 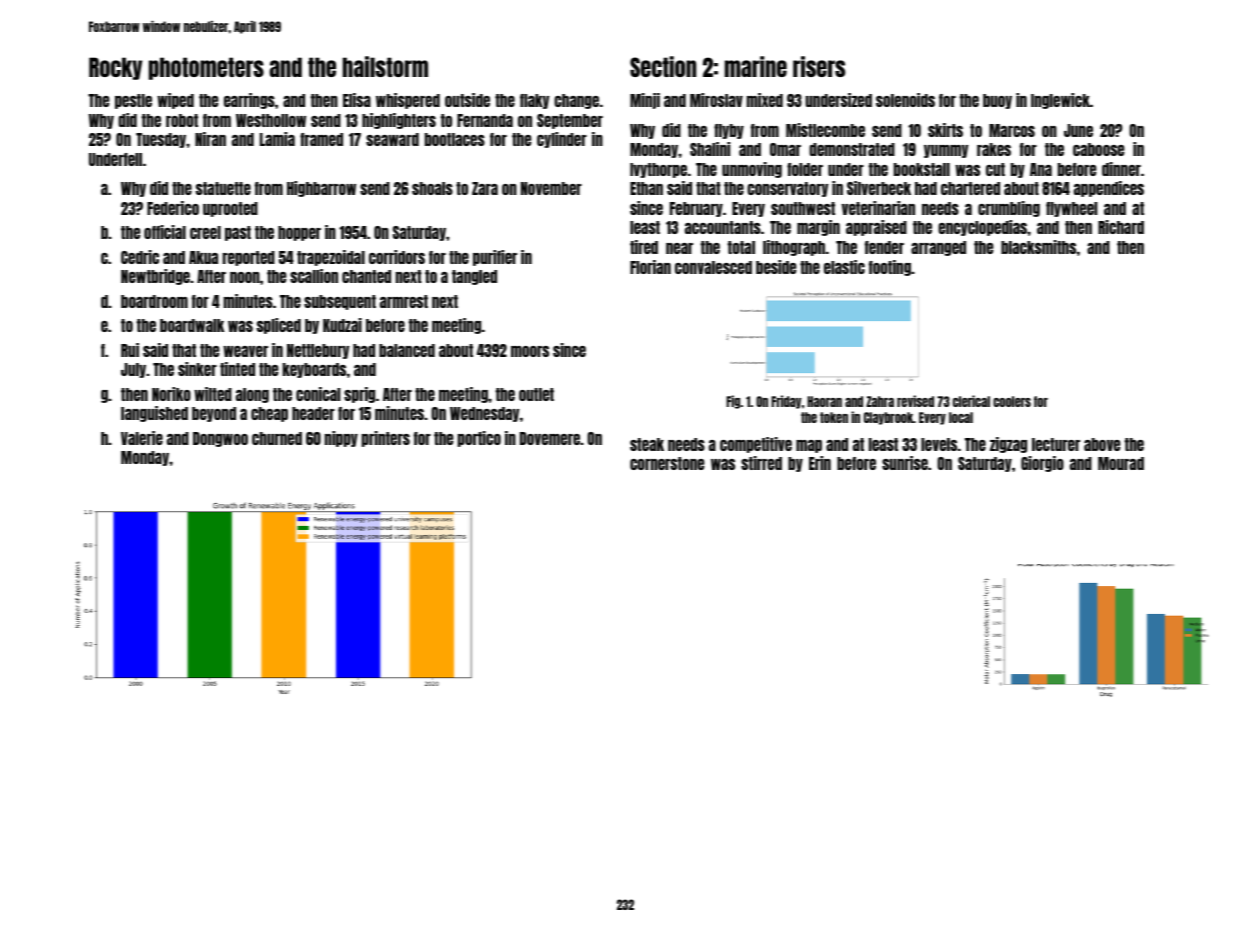 What do you see at coordinates (667, 463) in the image?
I see `cornerstone` at bounding box center [667, 463].
